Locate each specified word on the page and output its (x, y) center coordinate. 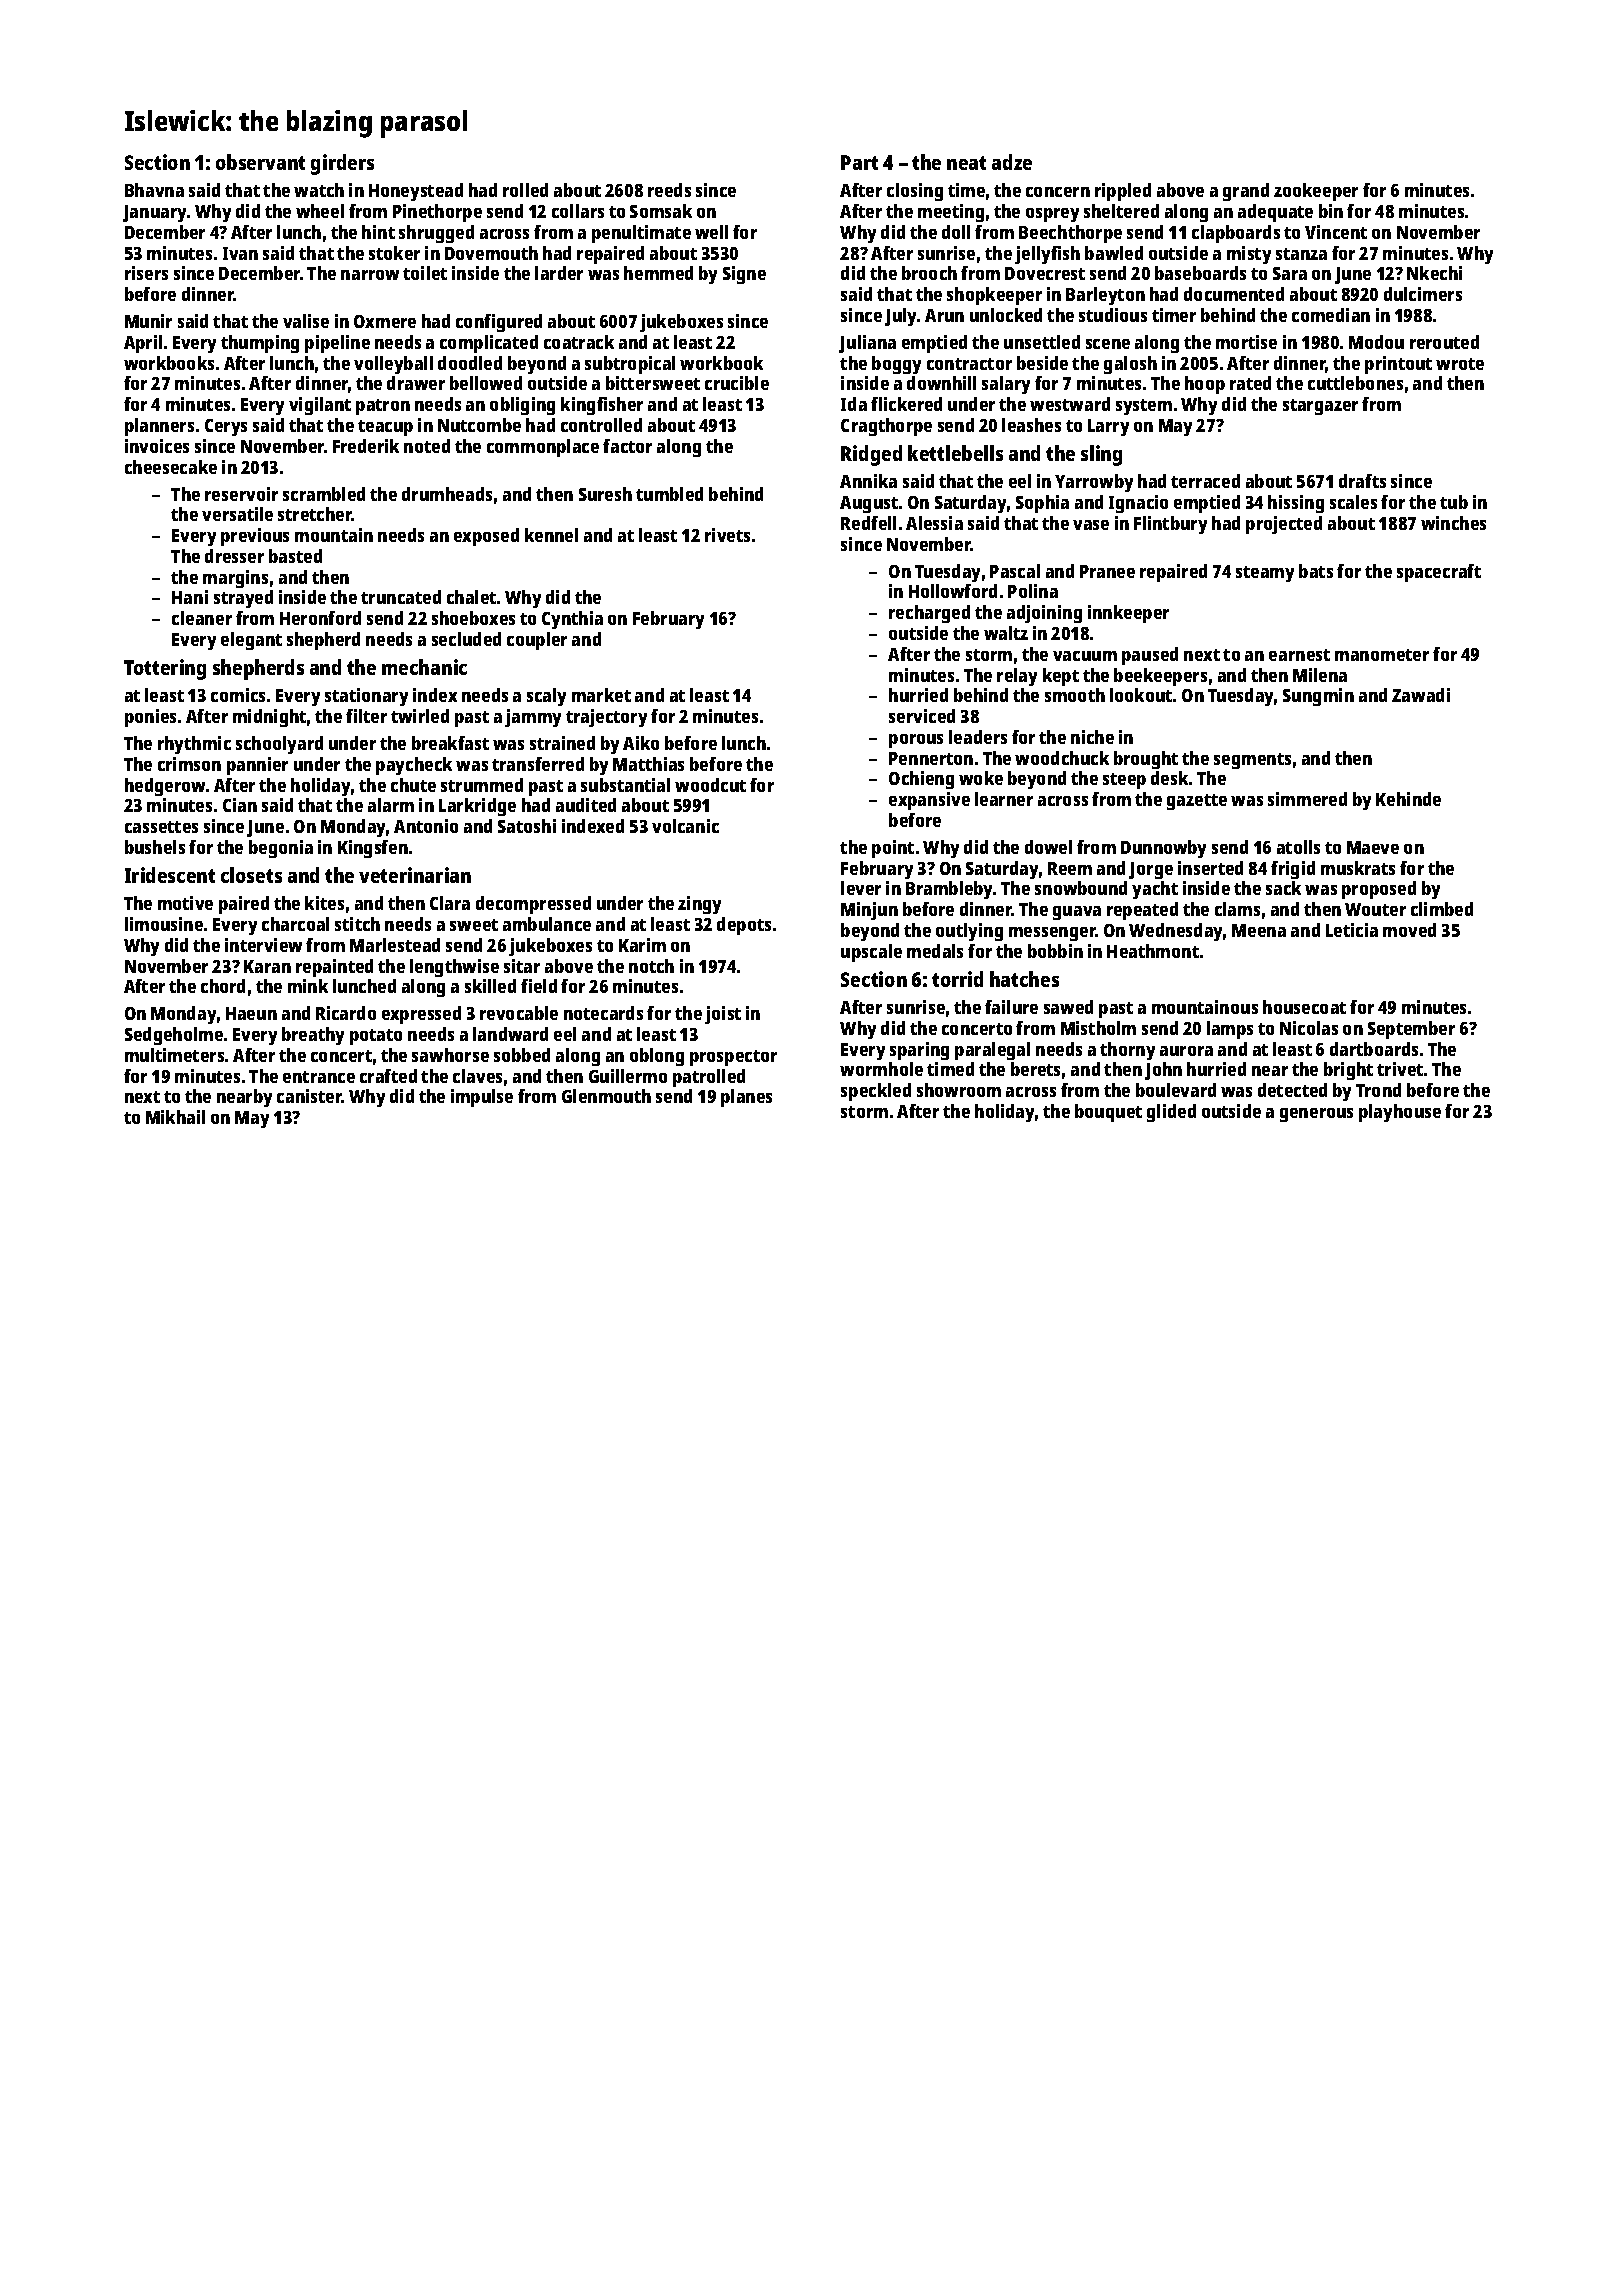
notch (651, 966)
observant (260, 162)
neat (966, 163)
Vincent (1336, 232)
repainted (334, 968)
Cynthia (572, 620)
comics (238, 695)
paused (1150, 656)
